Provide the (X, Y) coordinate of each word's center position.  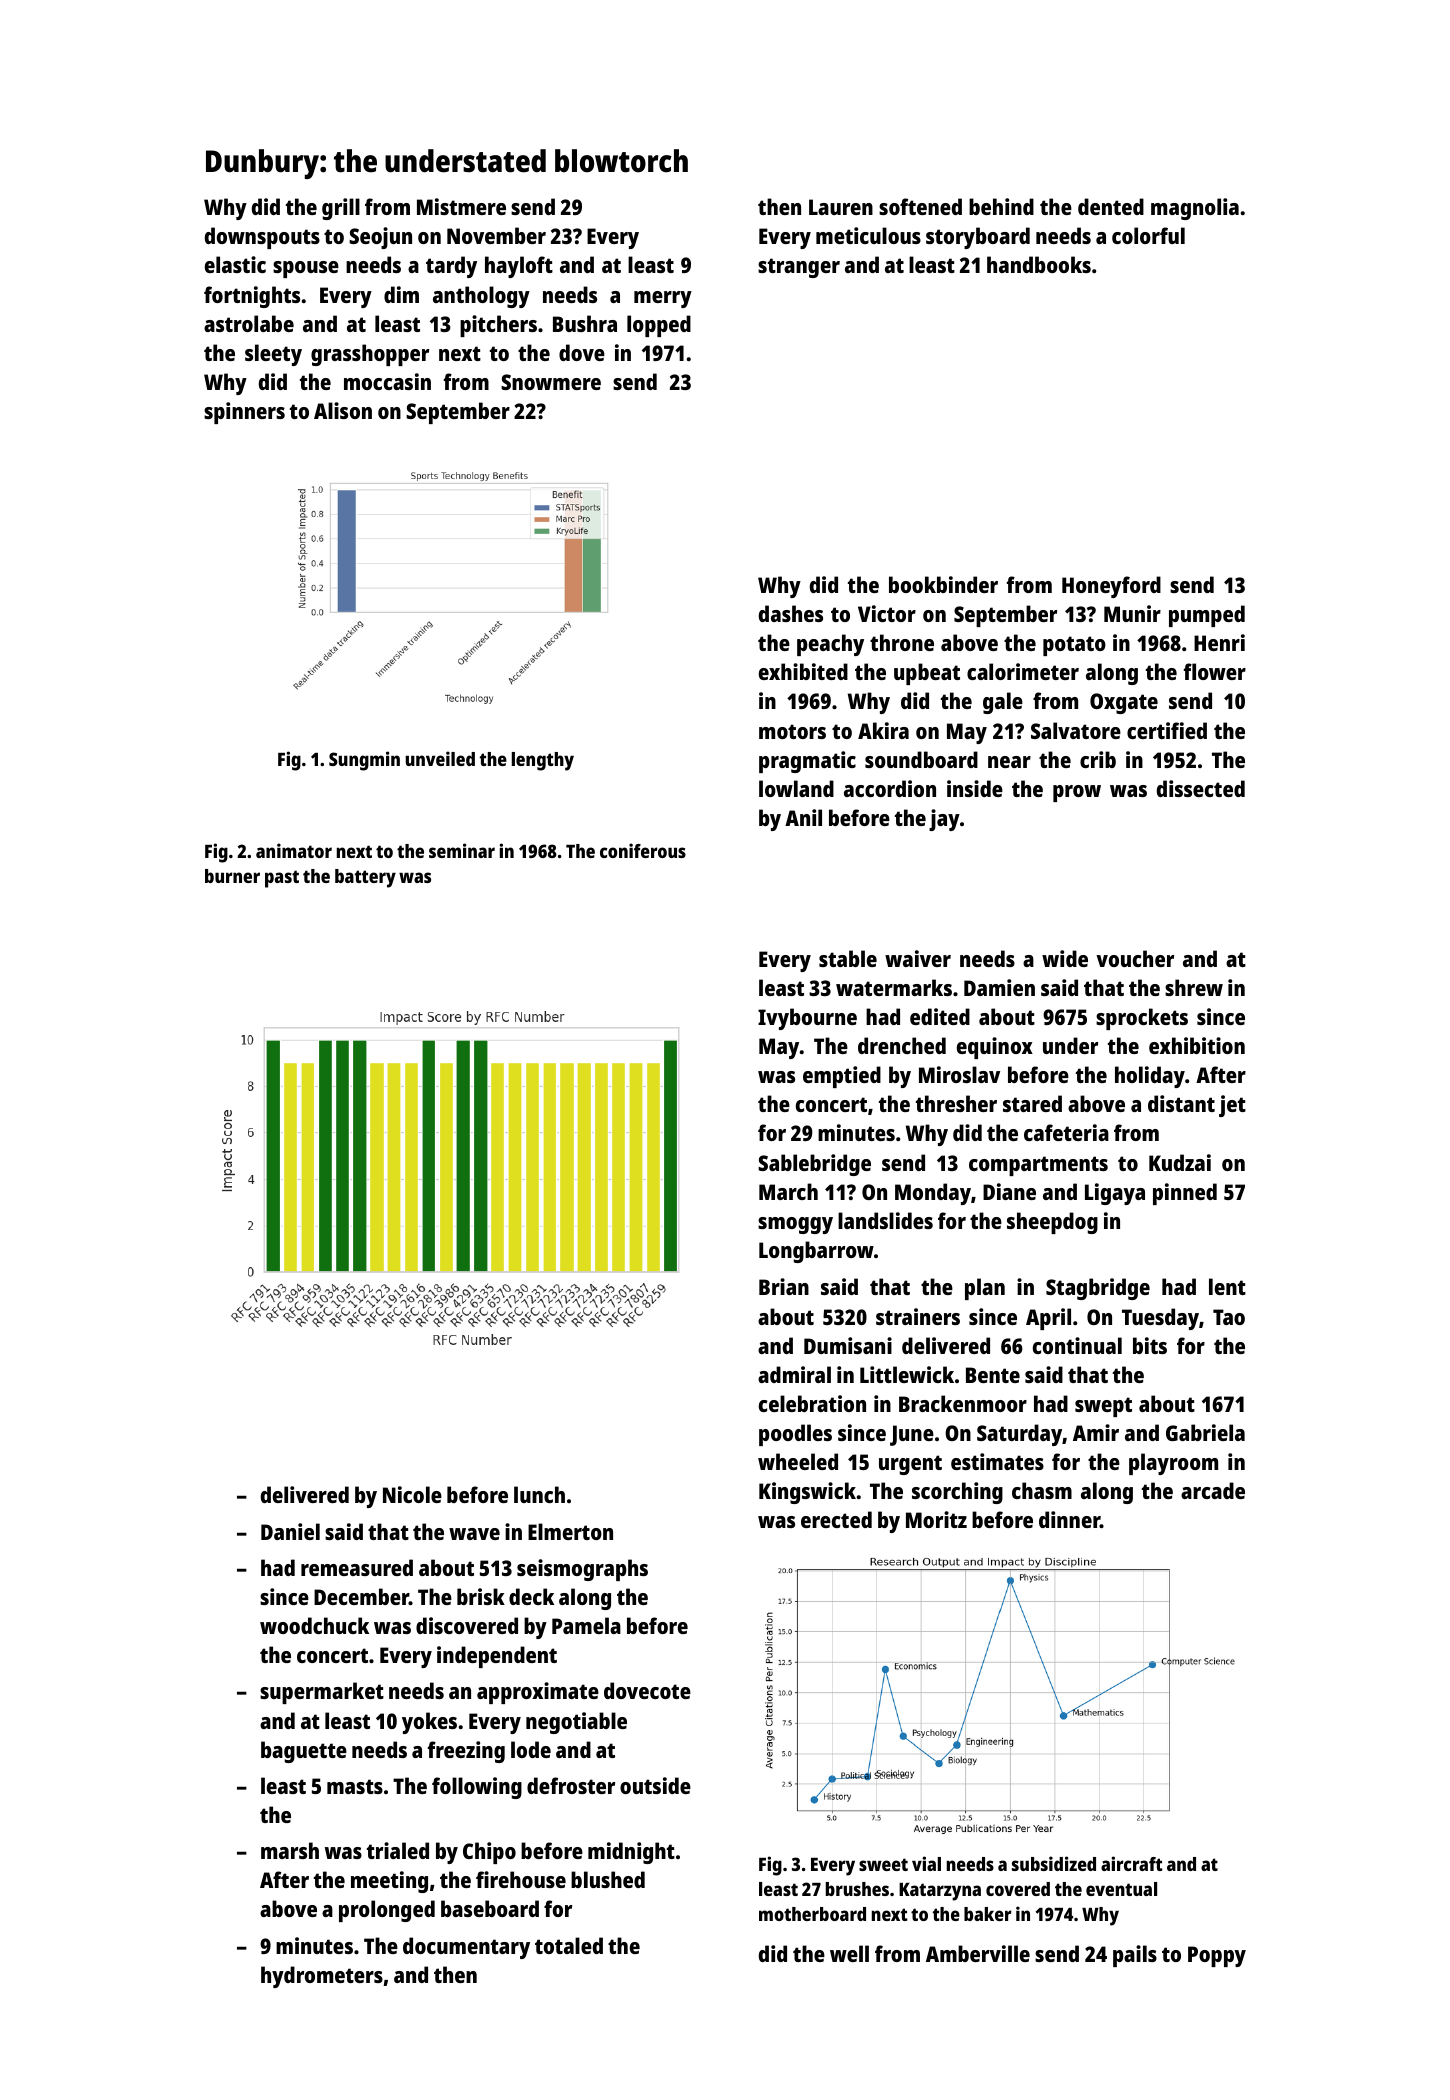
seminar (462, 850)
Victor (887, 613)
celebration (812, 1403)
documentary (466, 1948)
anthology (481, 297)
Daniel (290, 1531)
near (1009, 762)
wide (1065, 958)
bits (1150, 1345)
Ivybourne (807, 1019)
